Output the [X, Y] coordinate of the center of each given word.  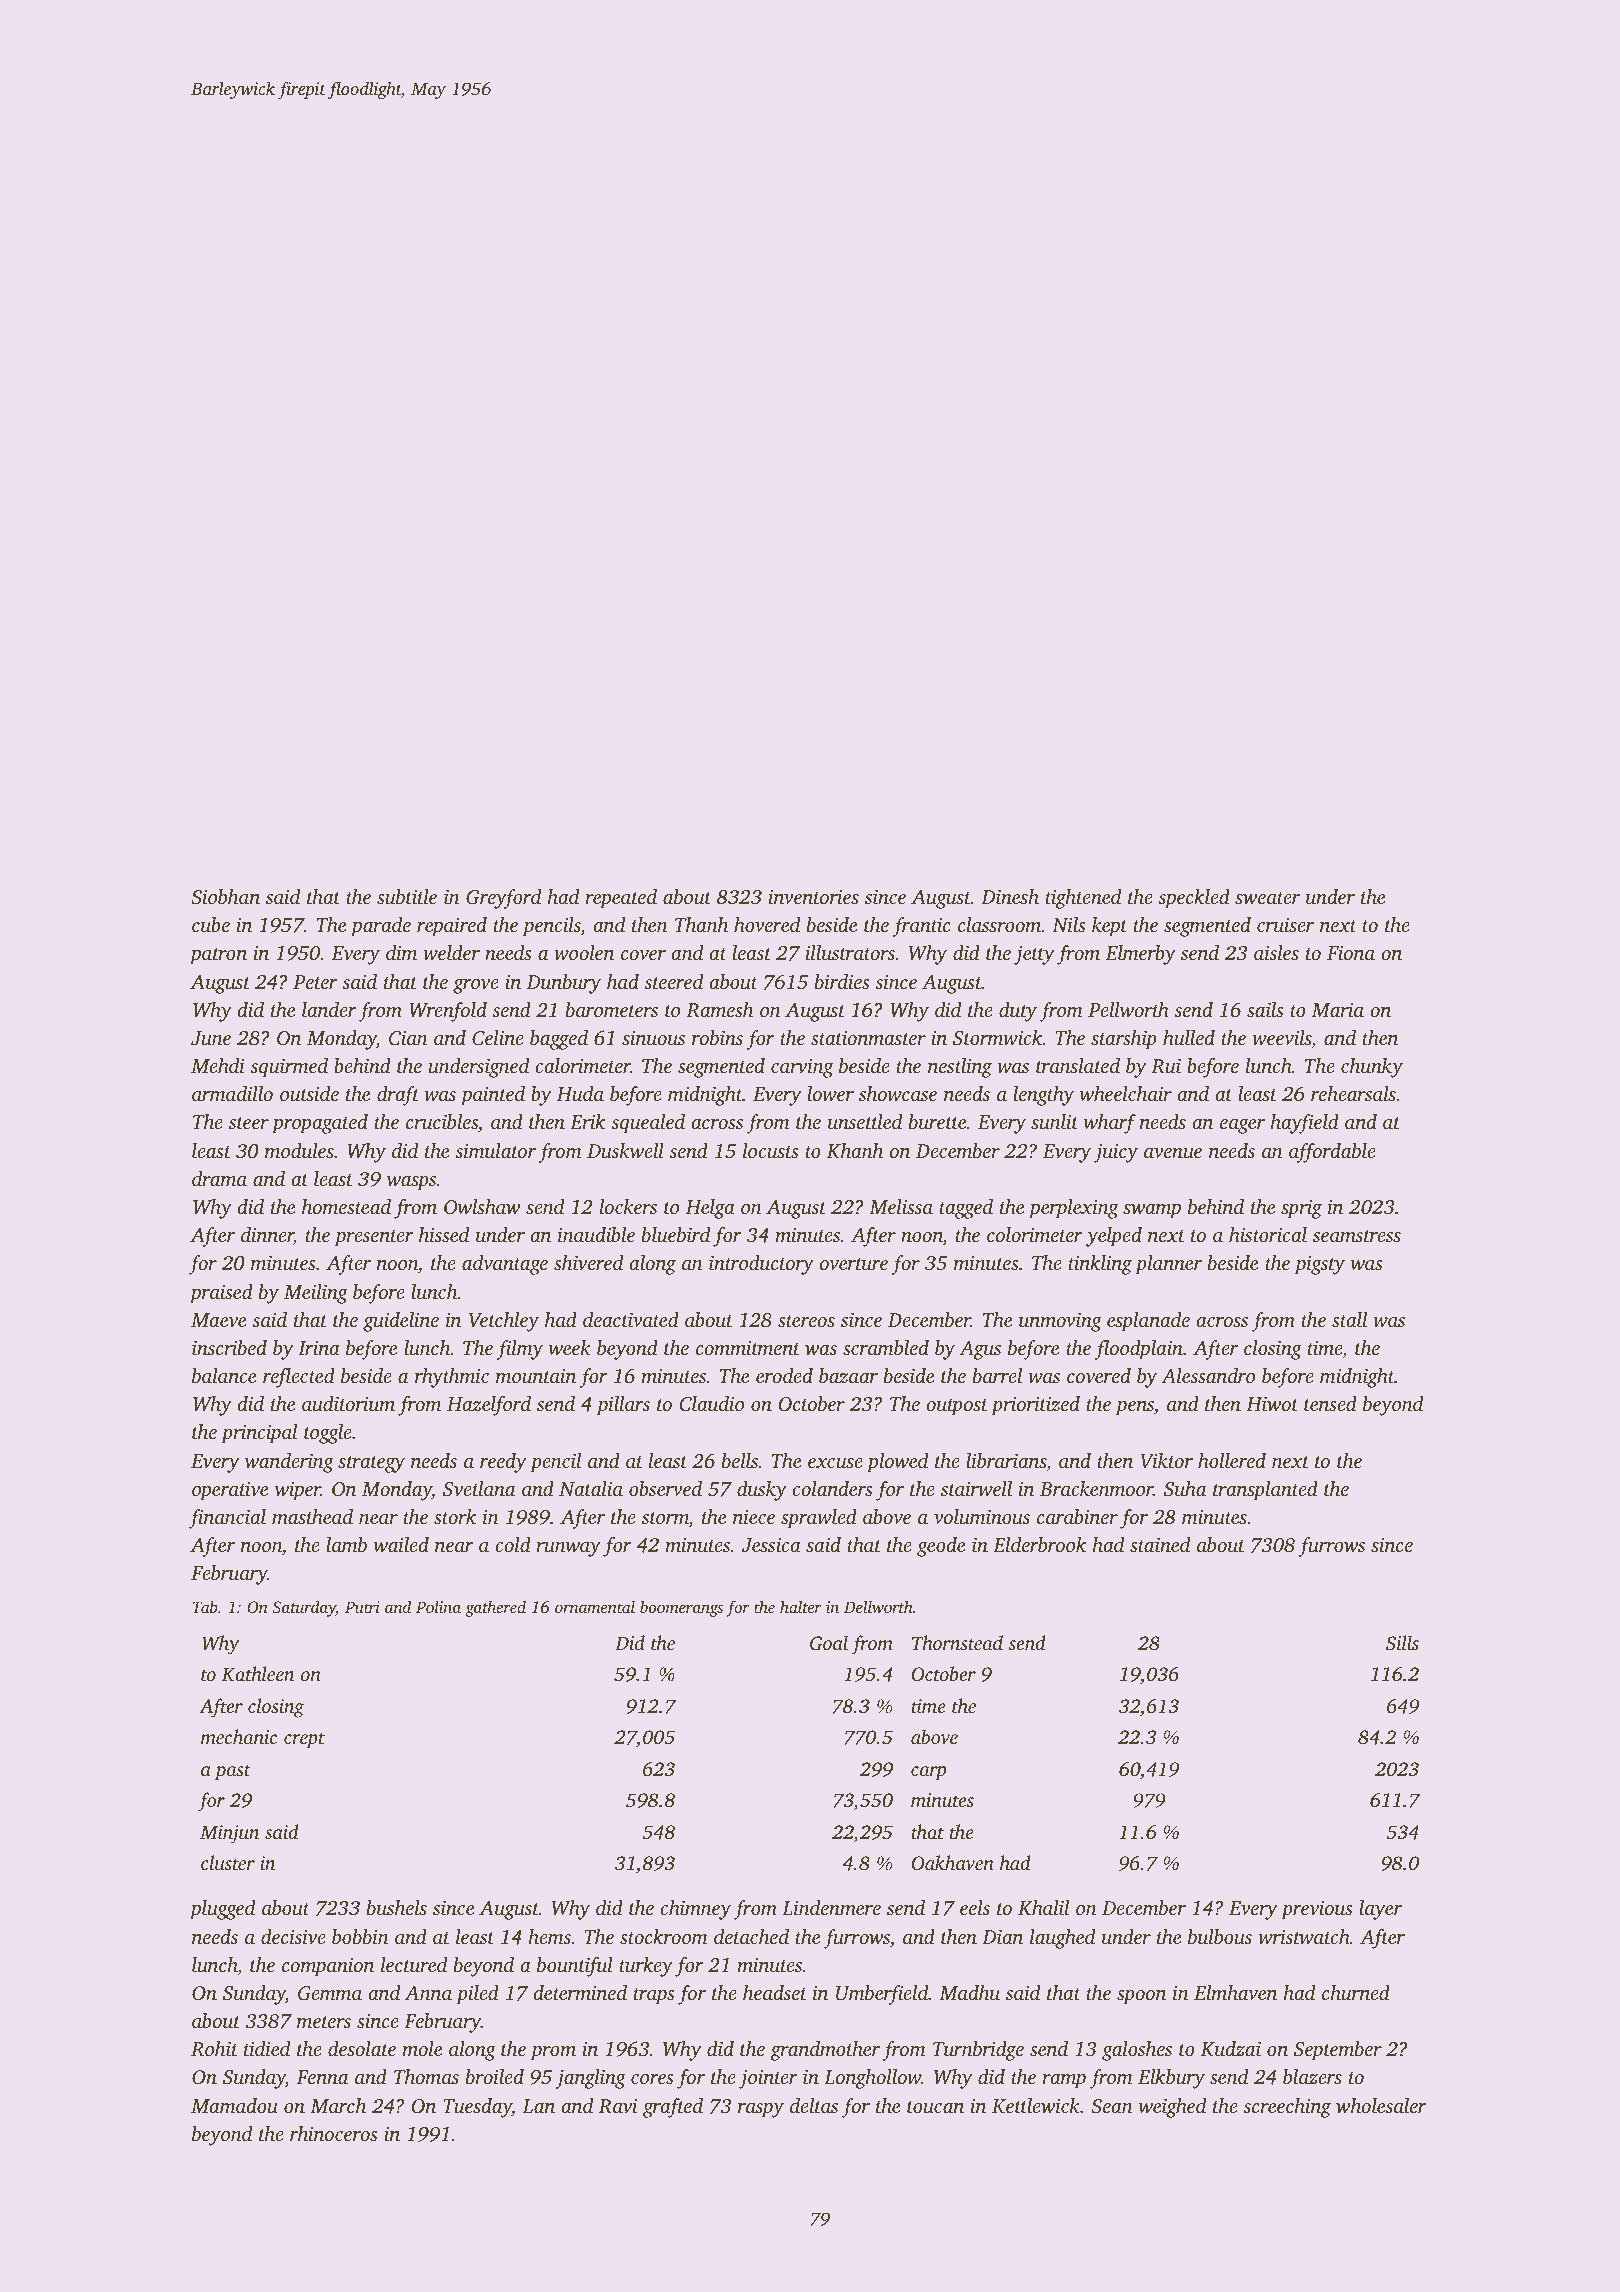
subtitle [407, 896]
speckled [1194, 899]
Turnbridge [978, 2051]
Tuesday [477, 2108]
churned [1356, 1992]
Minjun [230, 1834]
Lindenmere [831, 1907]
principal [259, 1434]
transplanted [1265, 1491]
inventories [814, 897]
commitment [748, 1348]
